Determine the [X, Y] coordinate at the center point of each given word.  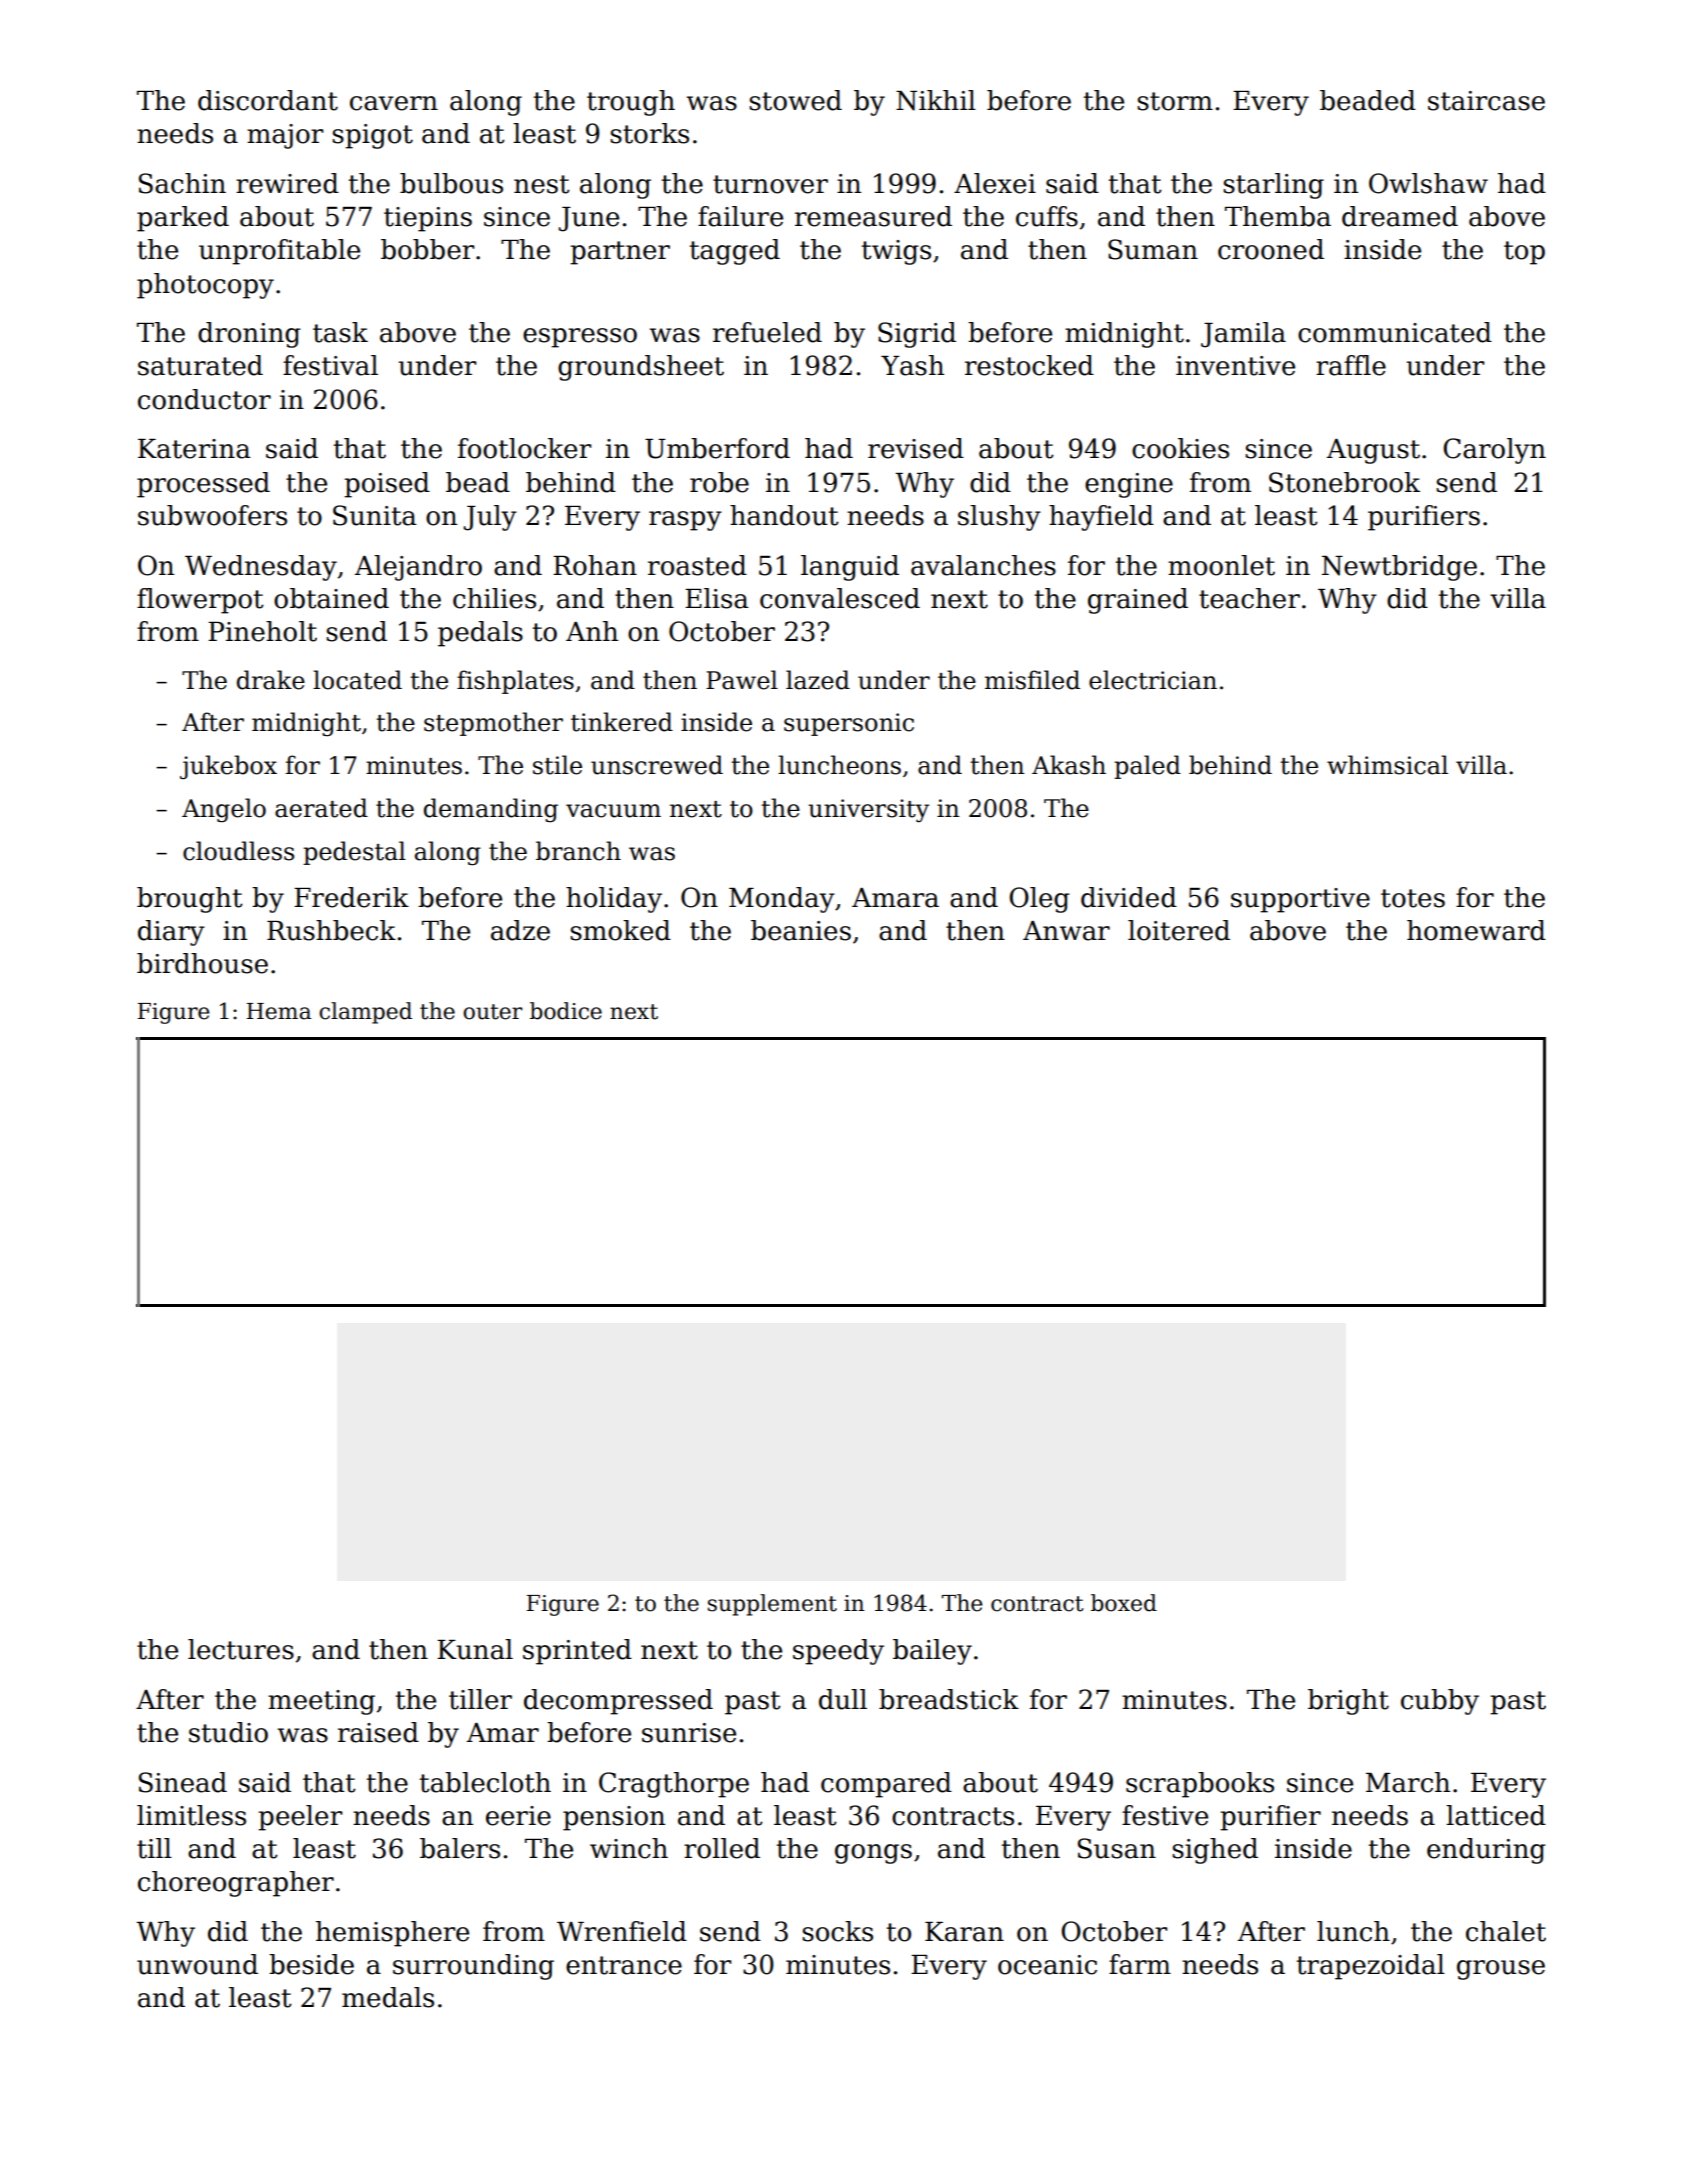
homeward [1476, 930]
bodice [566, 1011]
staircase [1486, 101]
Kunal [475, 1649]
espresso [580, 338]
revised [916, 448]
